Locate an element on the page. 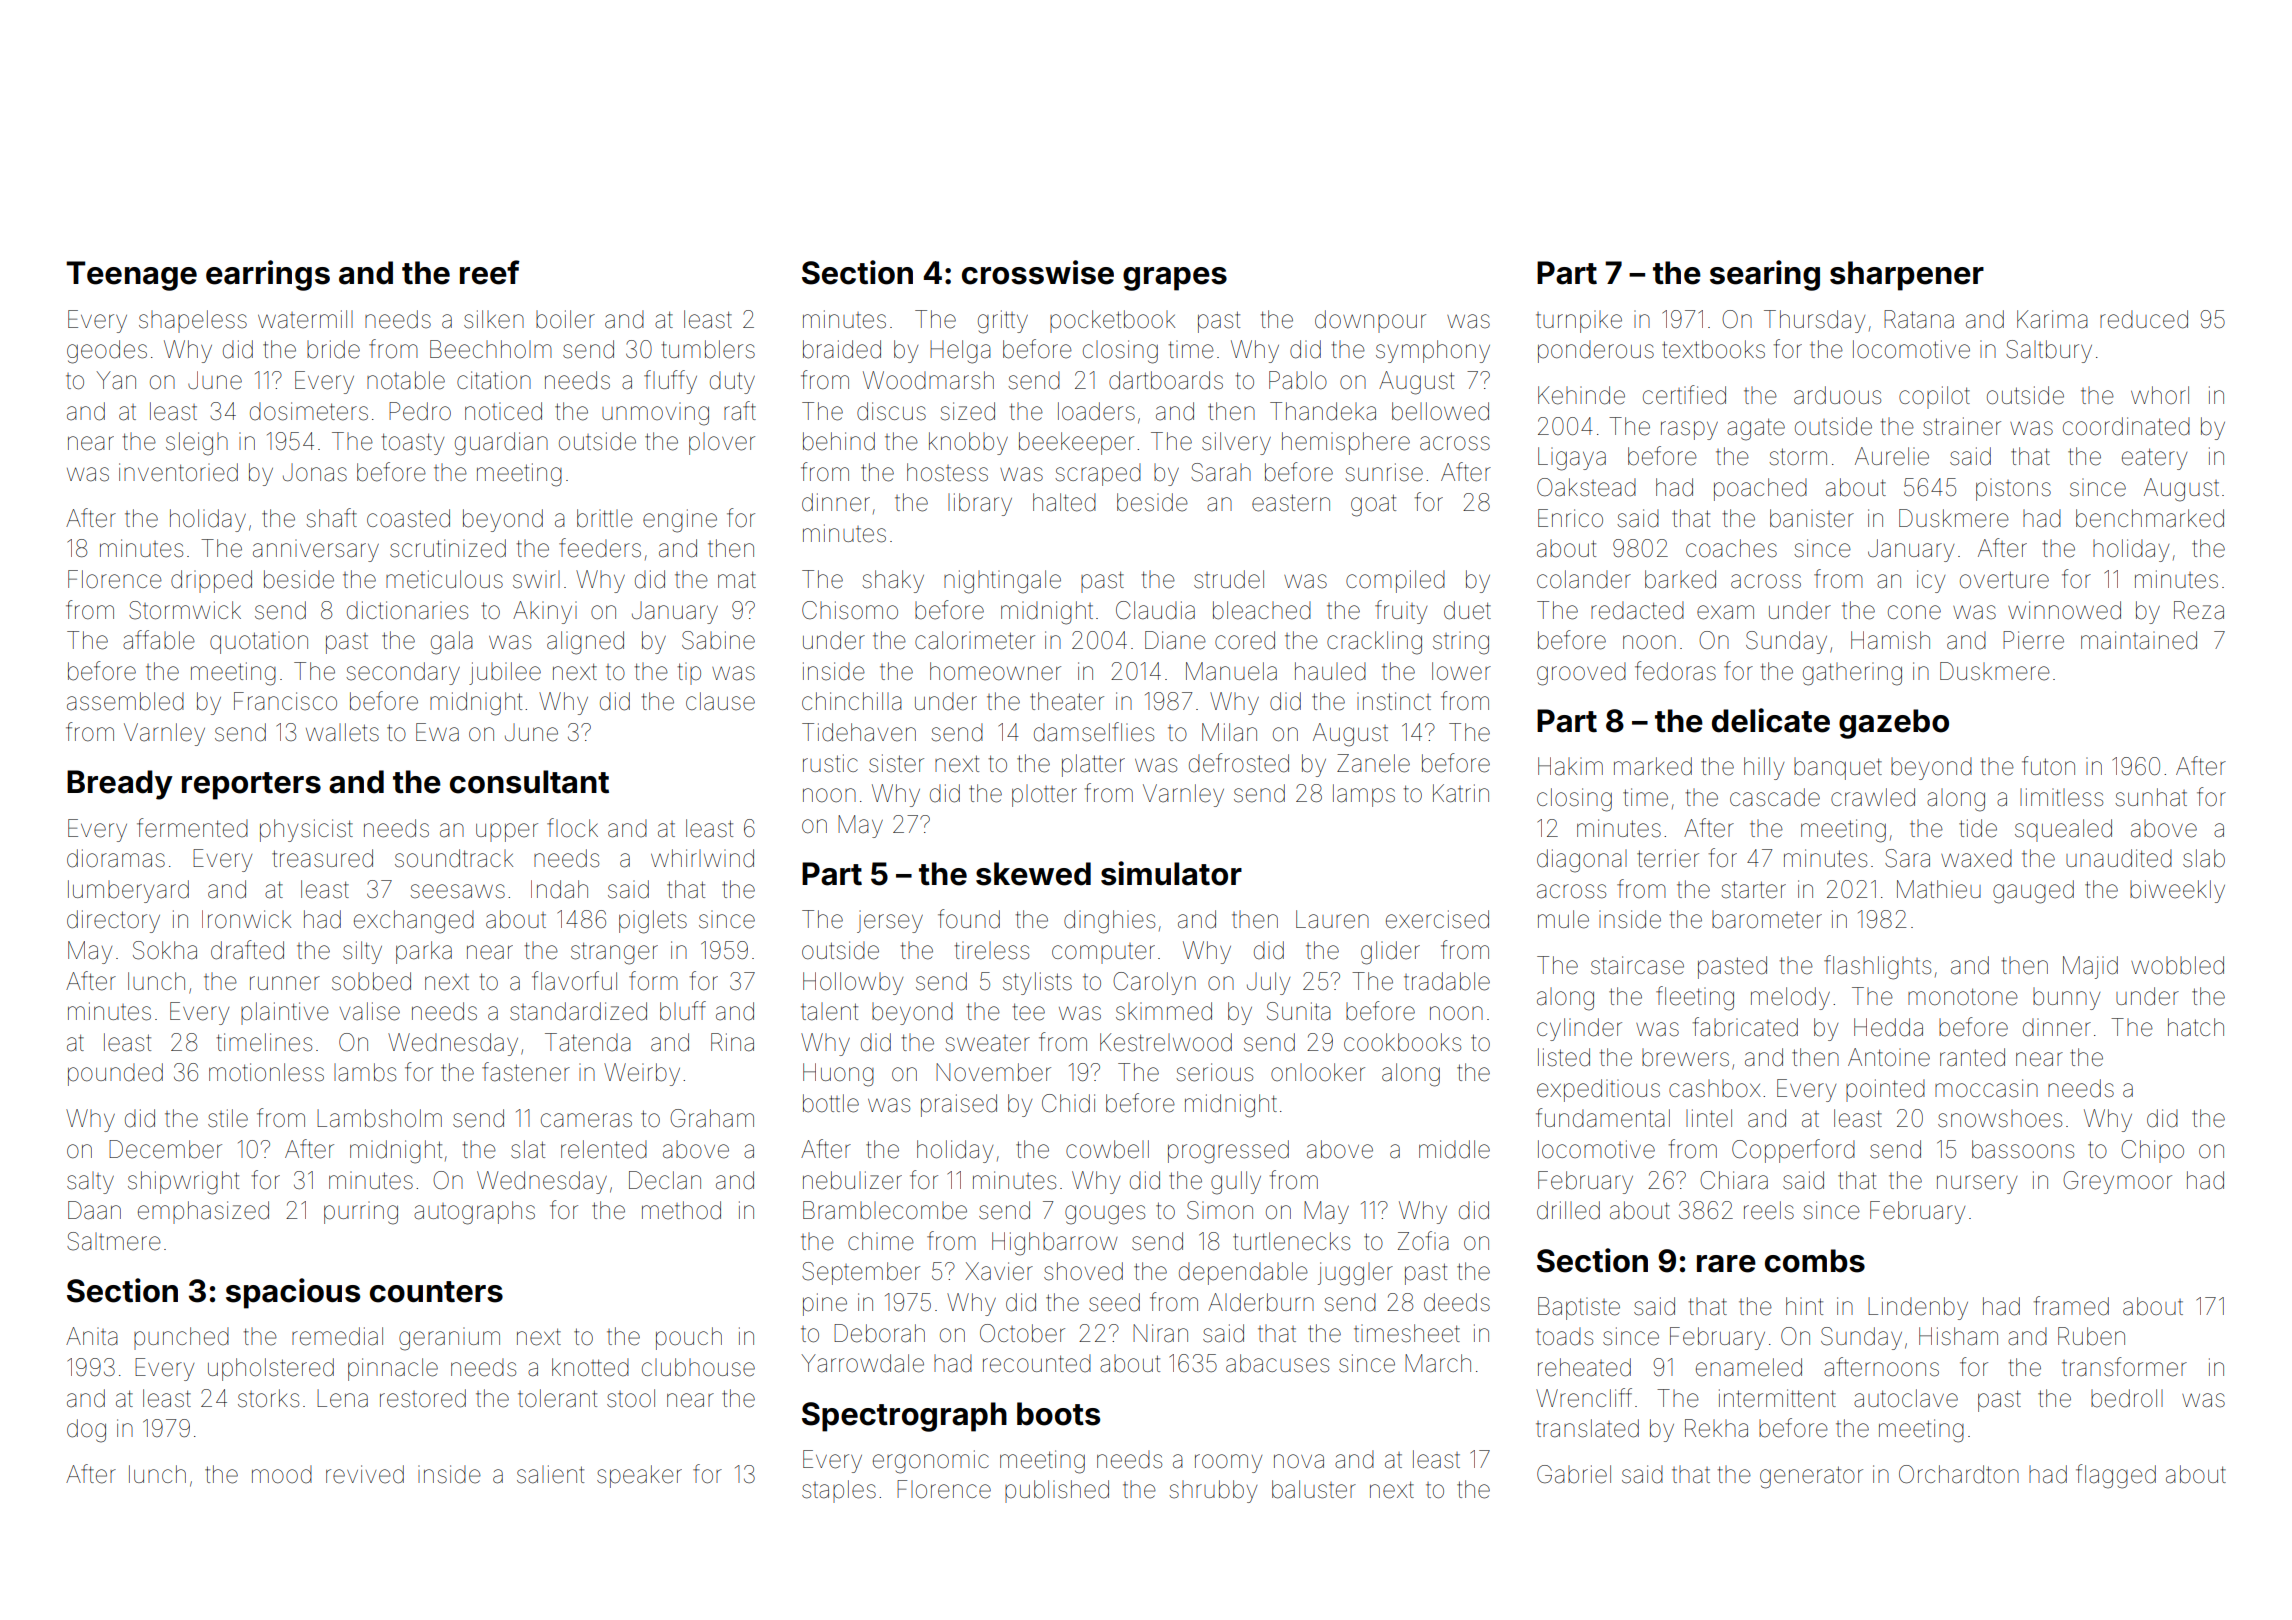 This image has width=2292, height=1620. plotter is located at coordinates (1044, 795).
